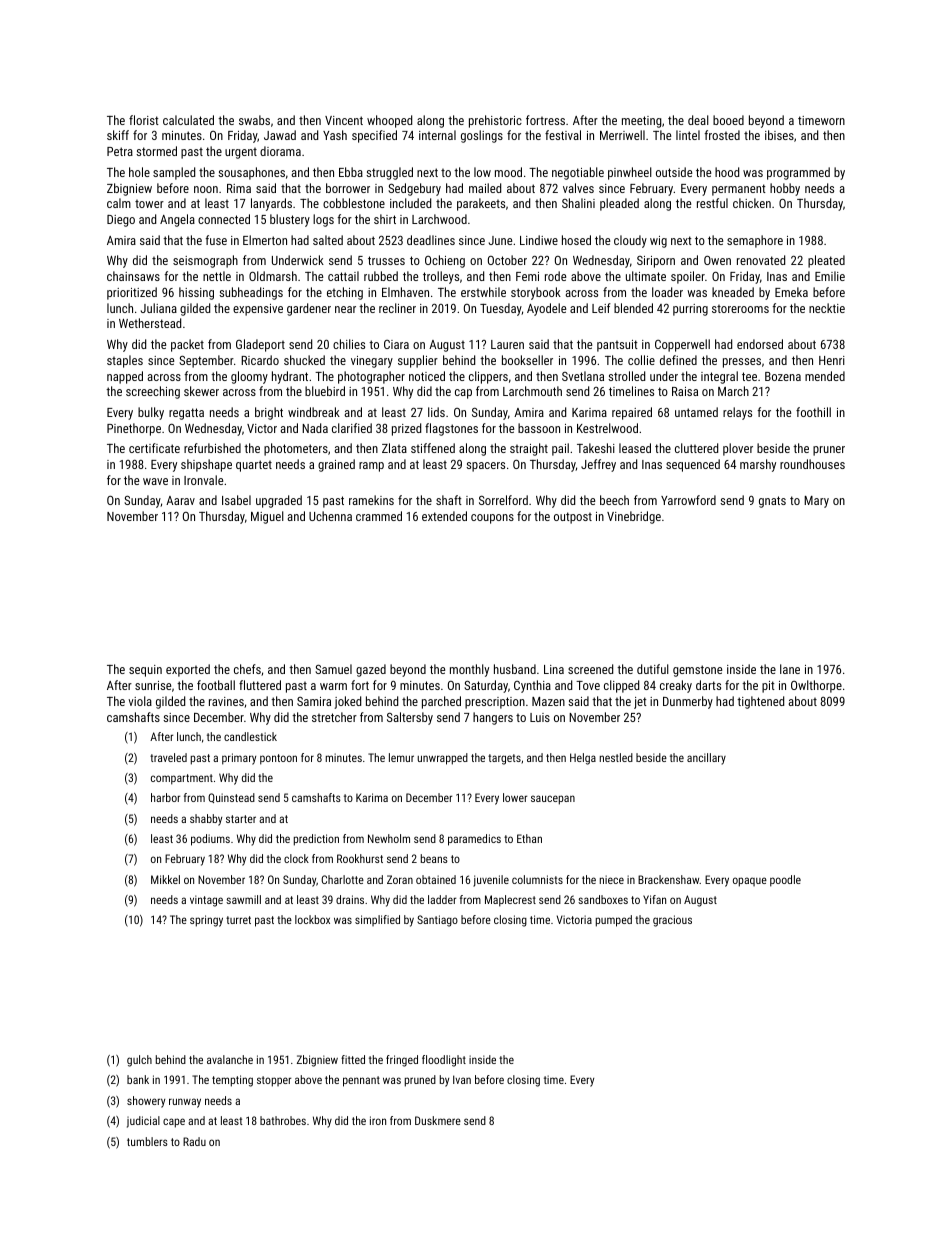 This screenshot has width=952, height=1233. Describe the element at coordinates (389, 121) in the screenshot. I see `whooped` at that location.
